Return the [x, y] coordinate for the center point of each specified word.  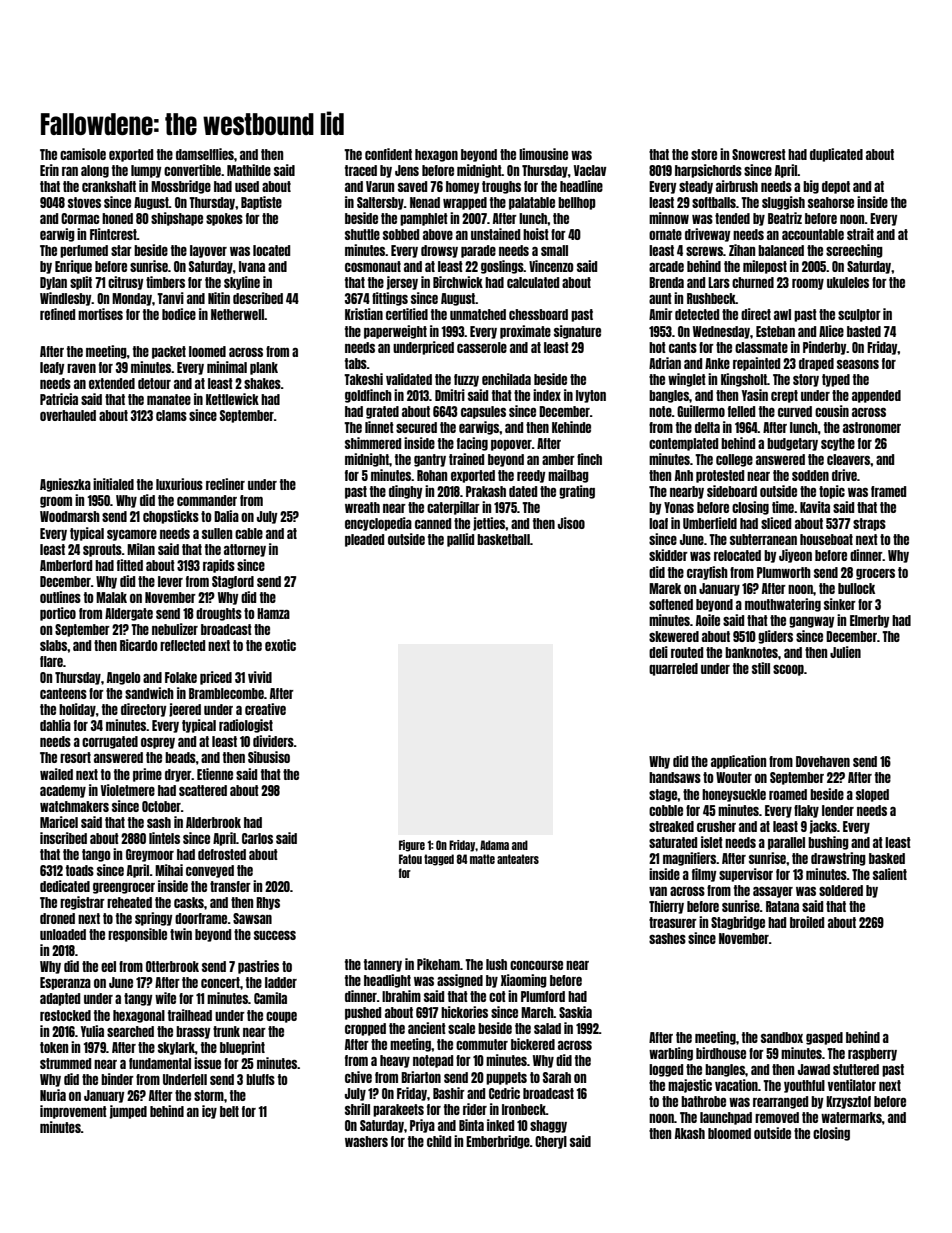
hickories [464, 1012]
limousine [543, 154]
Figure [412, 846]
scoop [788, 670]
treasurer [673, 922]
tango [96, 855]
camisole [83, 154]
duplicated [836, 155]
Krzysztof [848, 1102]
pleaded [364, 540]
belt [229, 1111]
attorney [245, 550]
